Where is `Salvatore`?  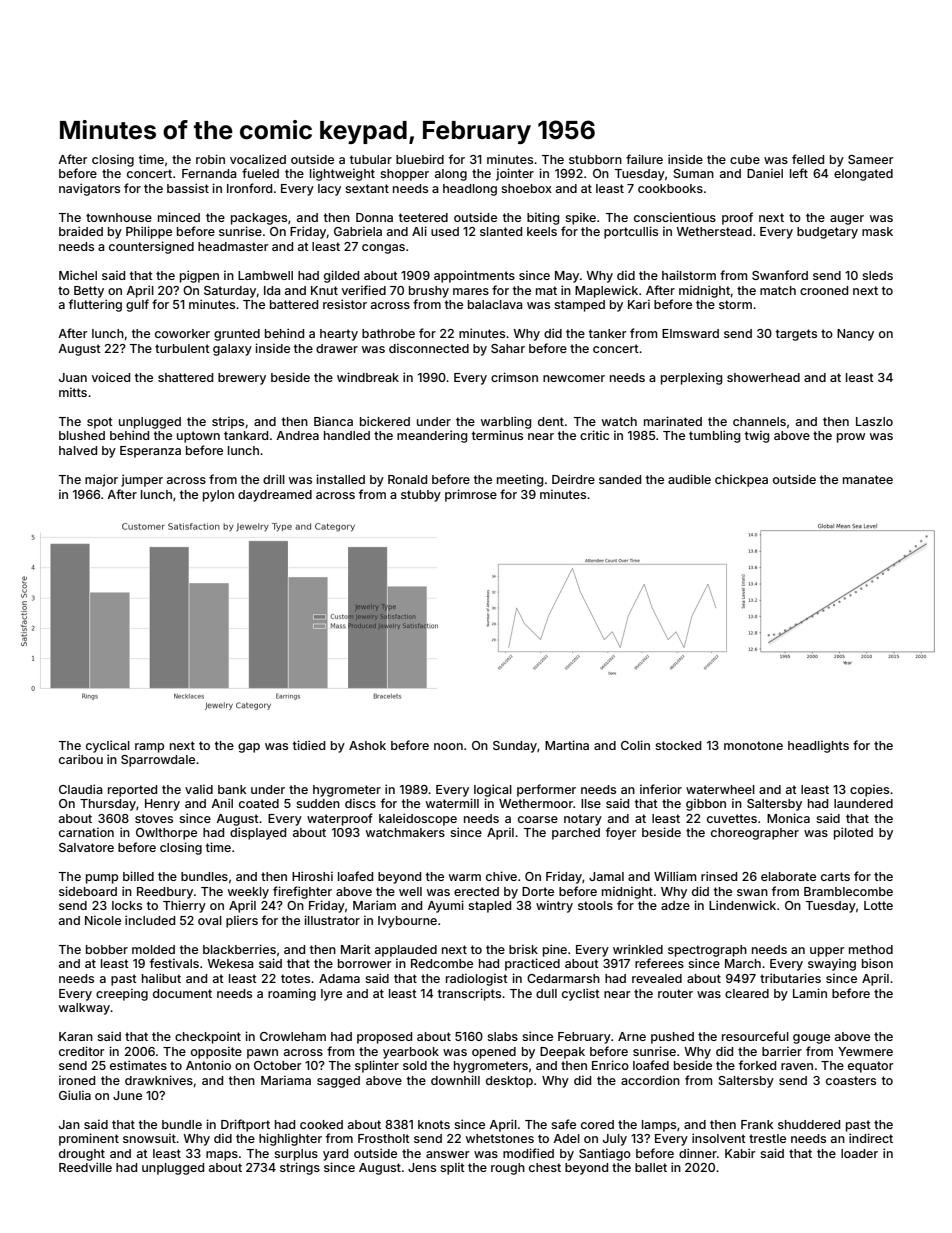 Salvatore is located at coordinates (86, 847).
